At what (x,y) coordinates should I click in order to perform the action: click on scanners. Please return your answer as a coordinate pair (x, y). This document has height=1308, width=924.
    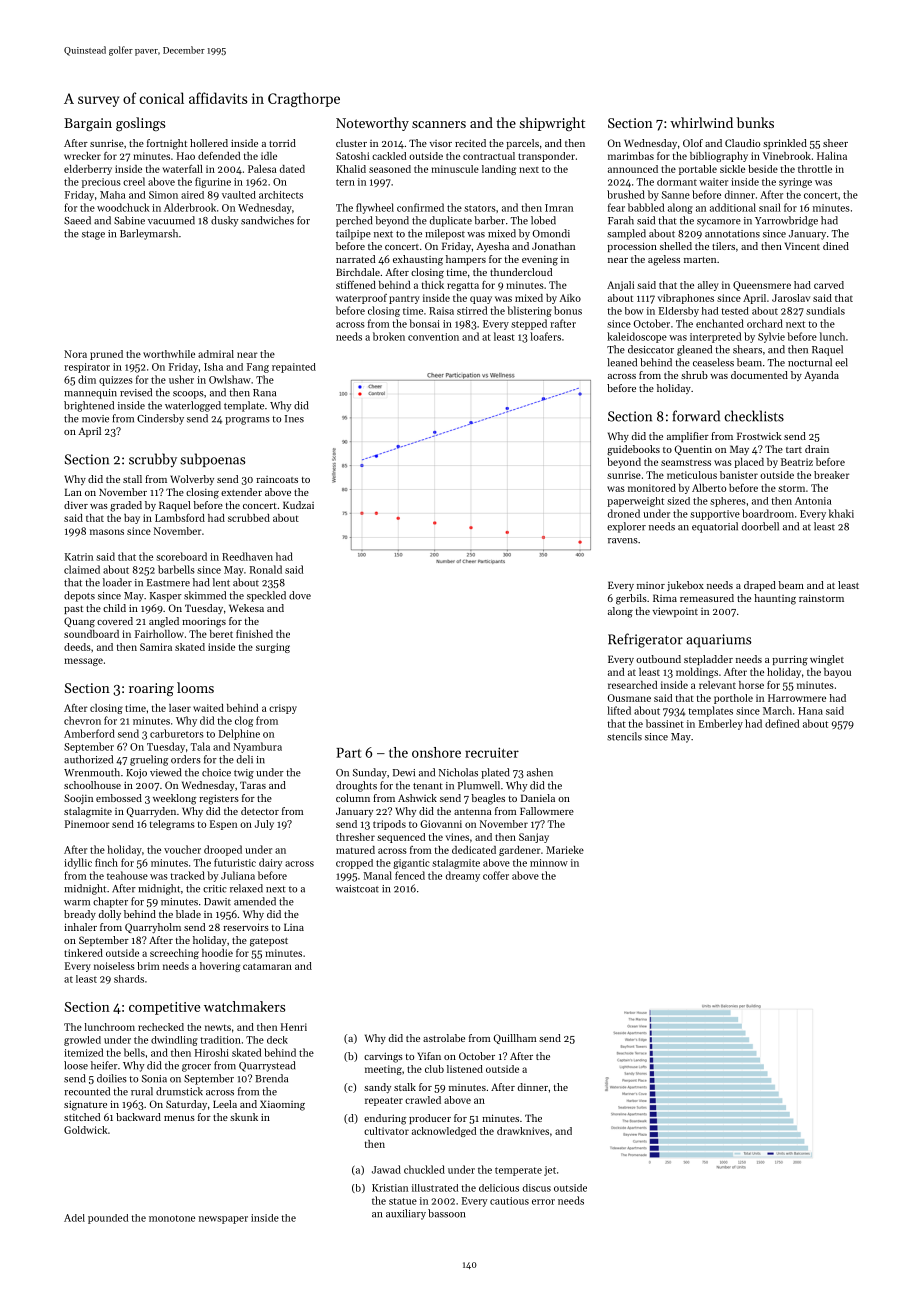
    Looking at the image, I should click on (439, 124).
